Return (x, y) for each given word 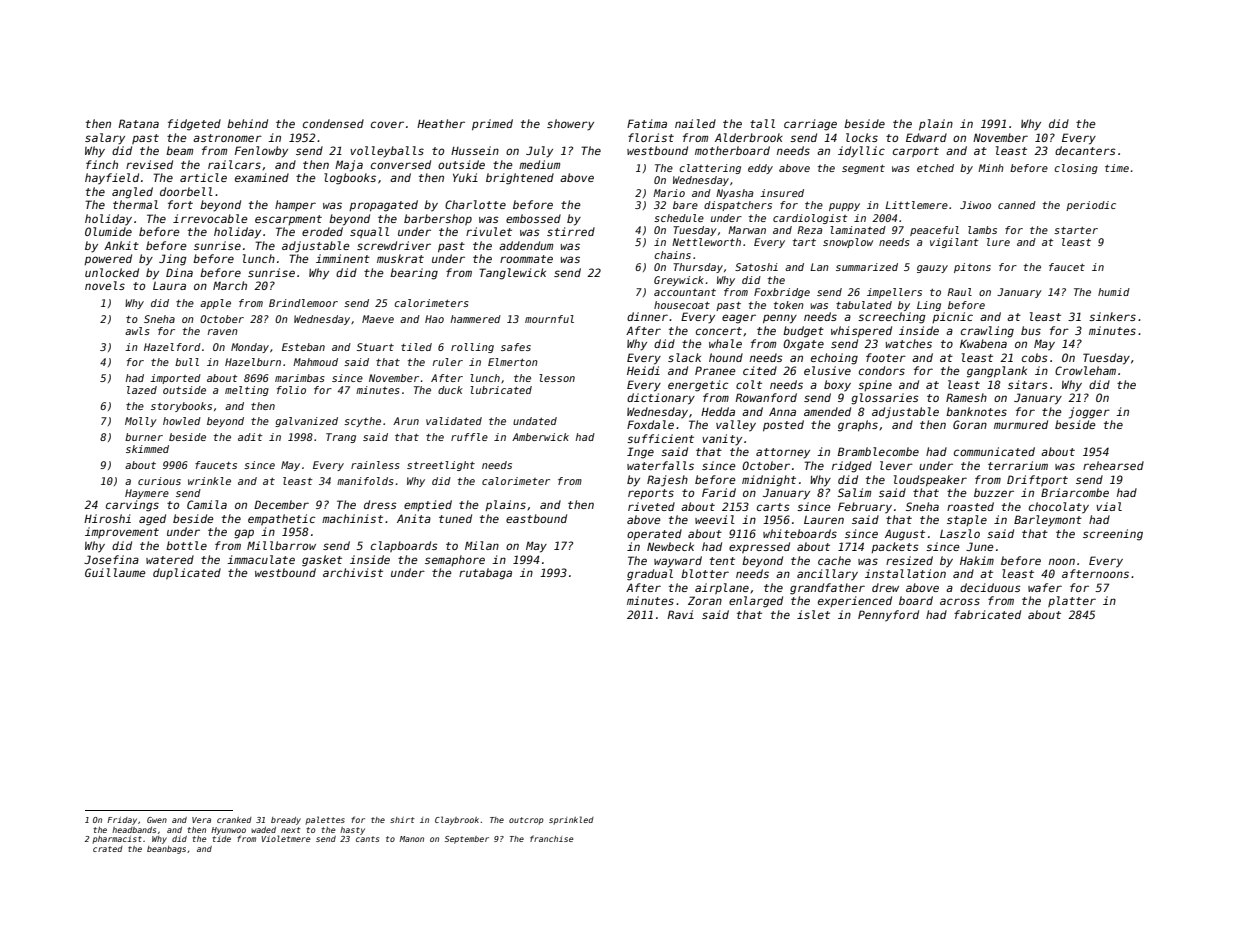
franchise (551, 838)
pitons (972, 268)
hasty (352, 831)
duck (450, 390)
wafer (1045, 587)
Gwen (157, 820)
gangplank (997, 372)
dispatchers (738, 206)
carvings (132, 506)
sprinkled (571, 820)
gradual (650, 575)
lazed (142, 390)
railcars (234, 164)
